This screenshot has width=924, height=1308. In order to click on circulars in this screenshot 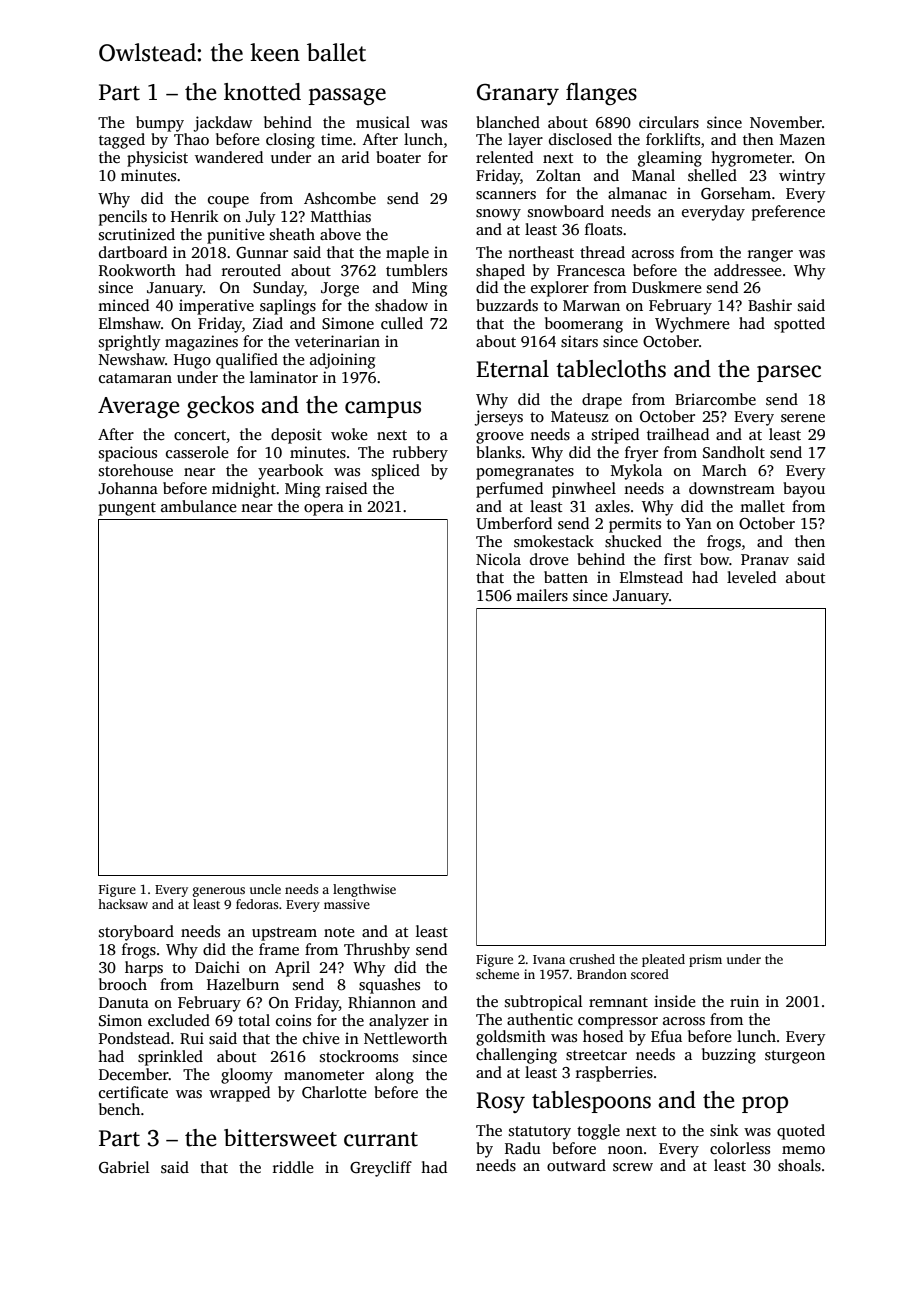, I will do `click(669, 122)`.
